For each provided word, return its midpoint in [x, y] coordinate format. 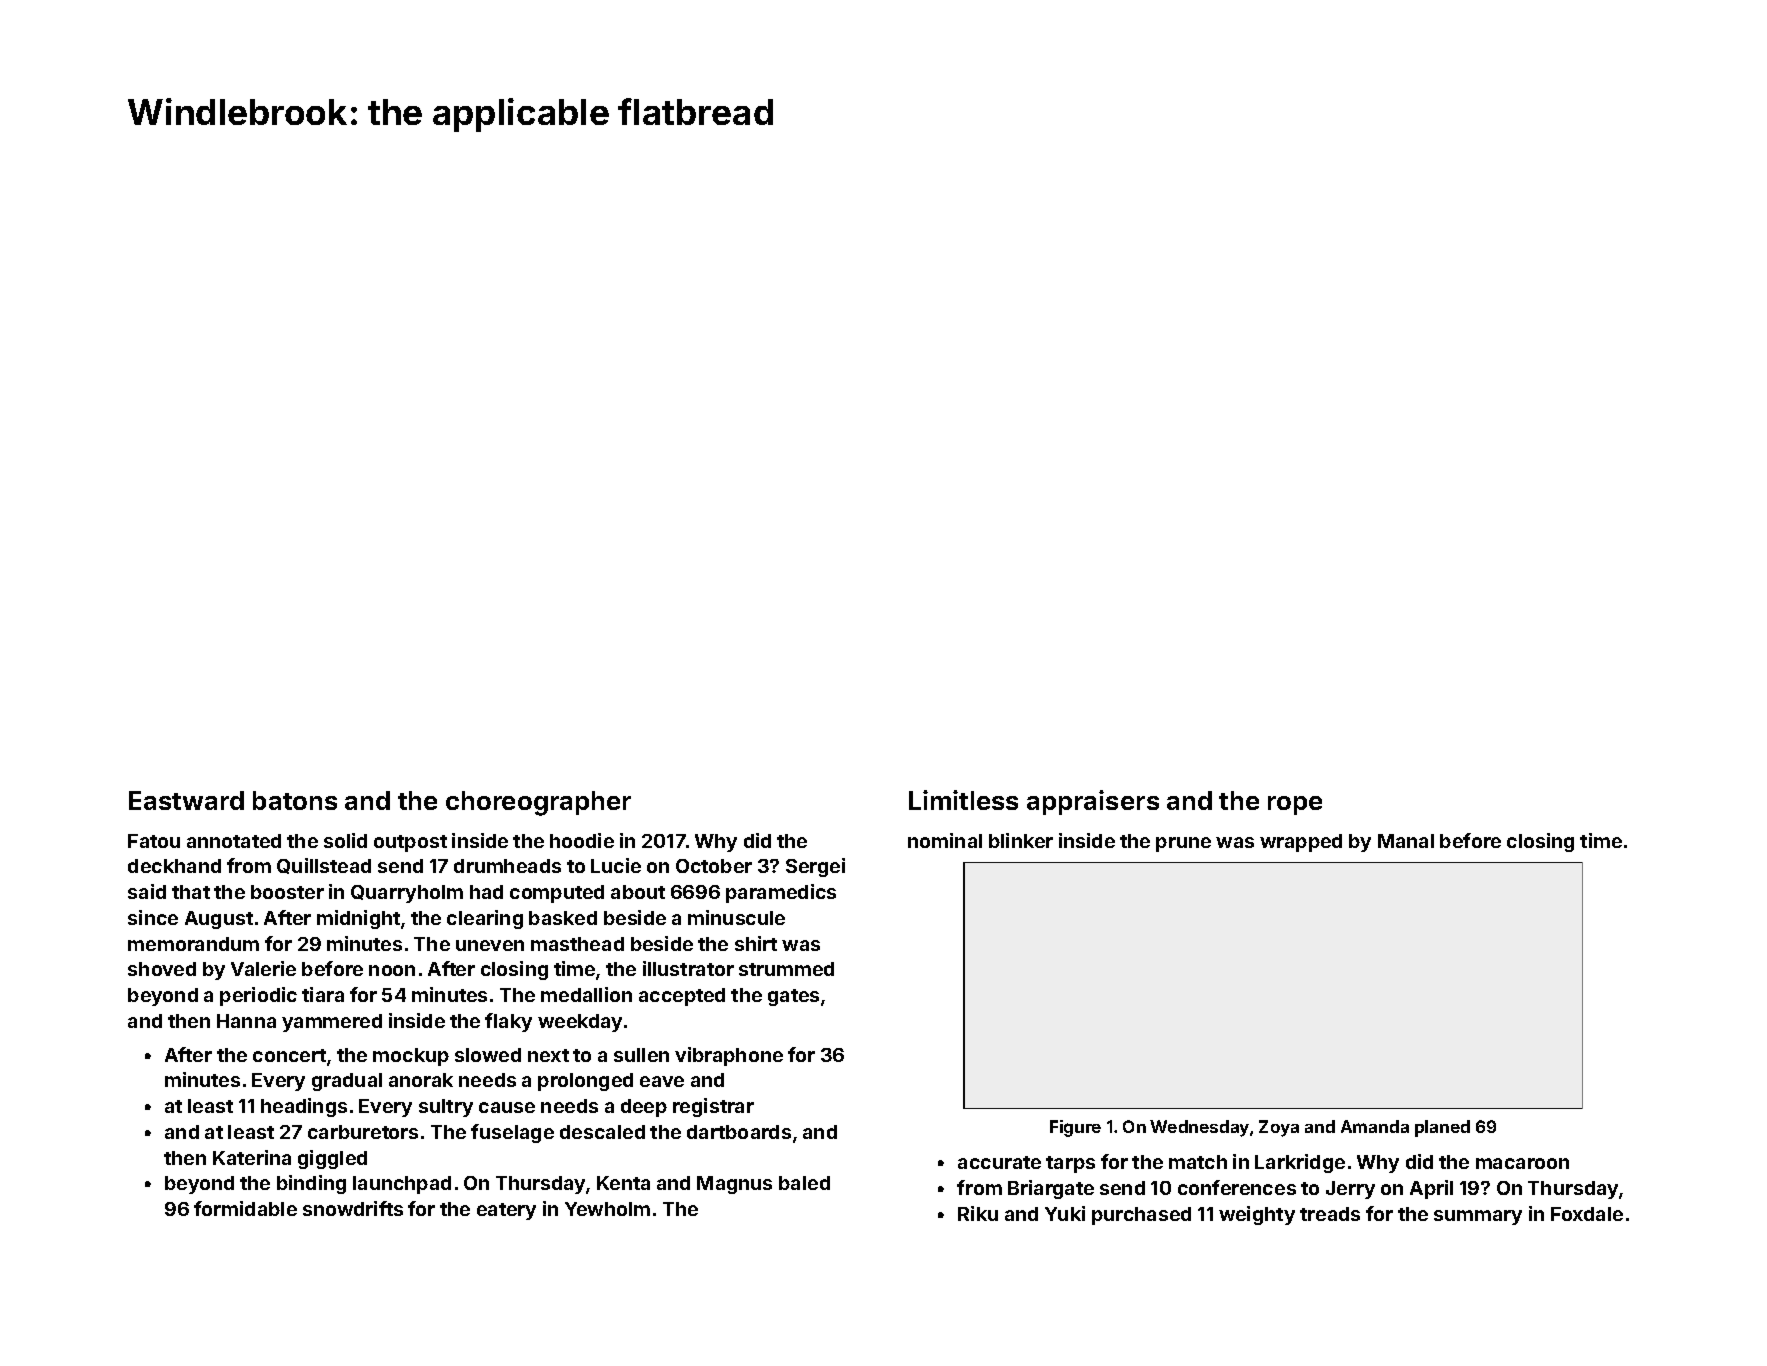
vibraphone [729, 1056]
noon [392, 970]
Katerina [252, 1157]
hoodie [582, 840]
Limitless [963, 800]
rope [1295, 805]
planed [1442, 1128]
